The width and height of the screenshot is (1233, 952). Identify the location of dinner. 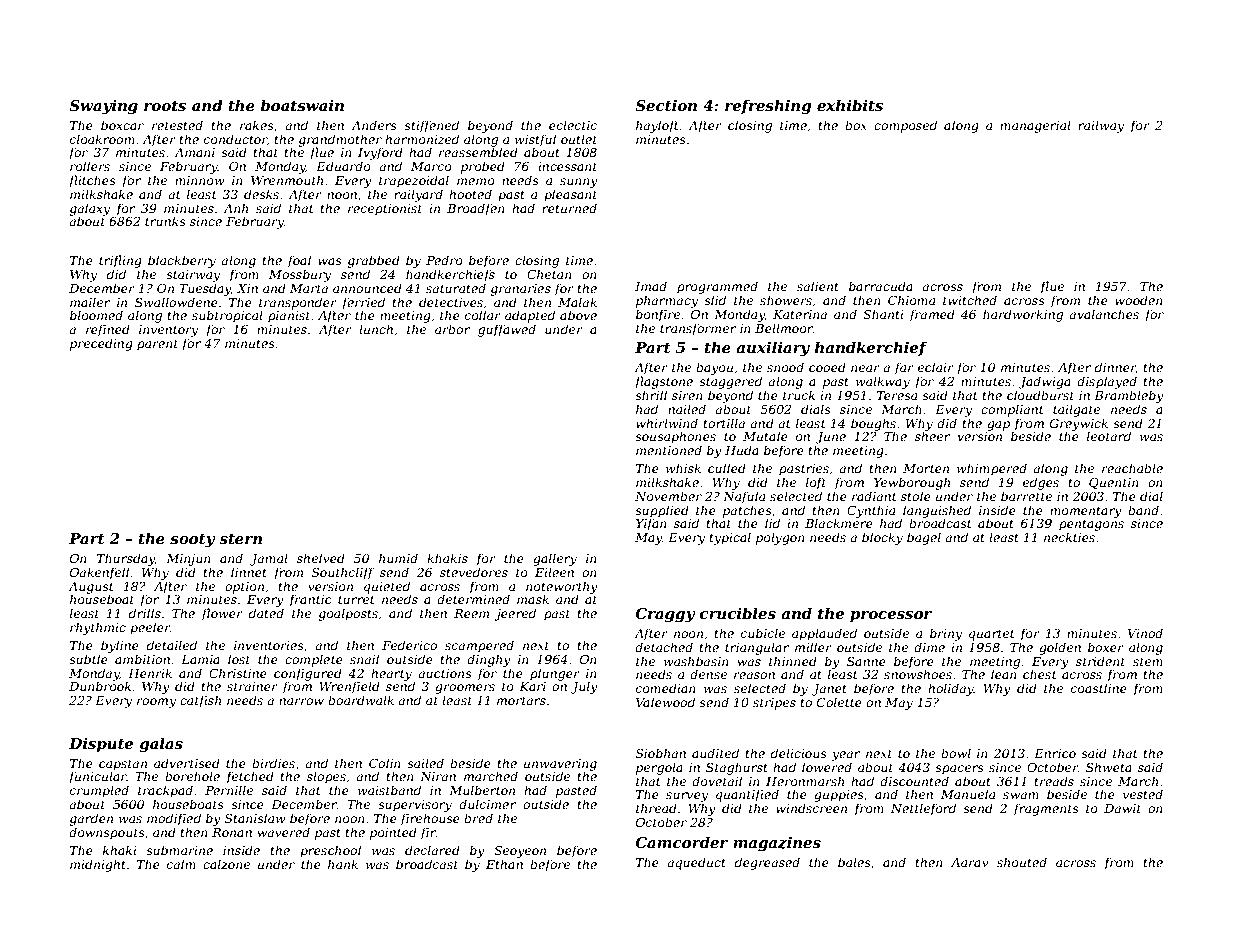
(1115, 368).
